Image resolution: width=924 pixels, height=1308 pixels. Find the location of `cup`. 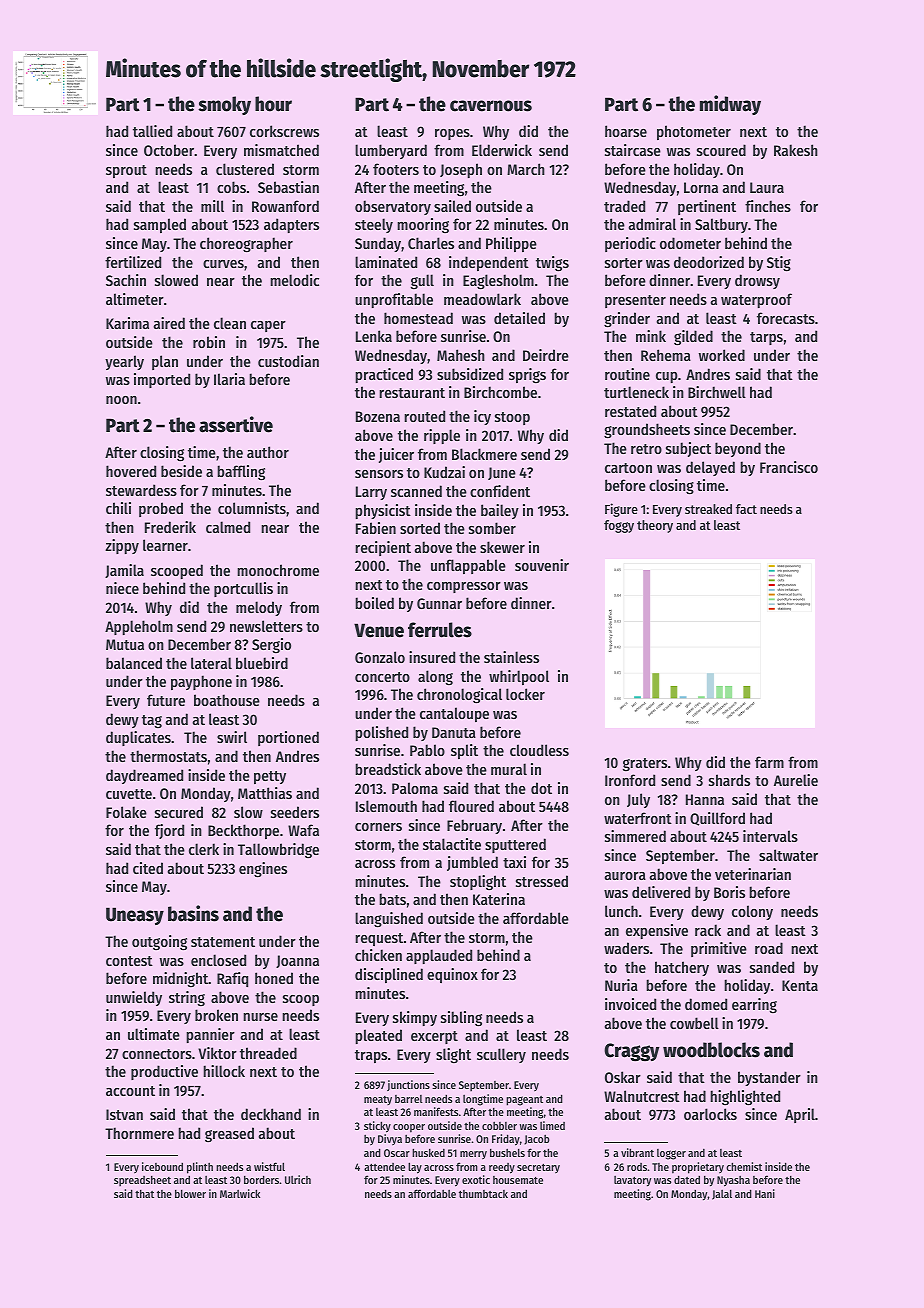

cup is located at coordinates (666, 377).
